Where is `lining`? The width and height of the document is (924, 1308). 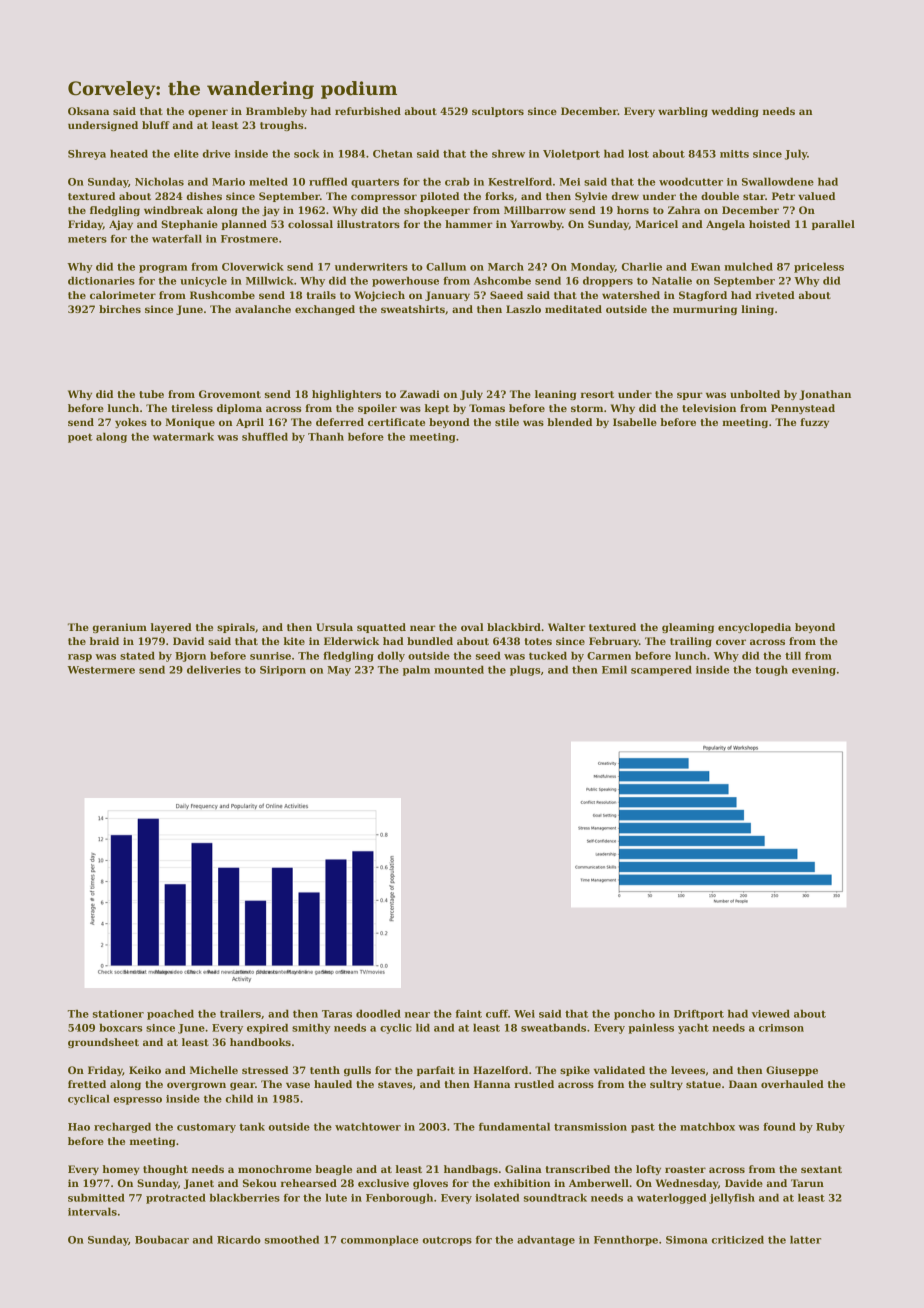
lining is located at coordinates (757, 310).
